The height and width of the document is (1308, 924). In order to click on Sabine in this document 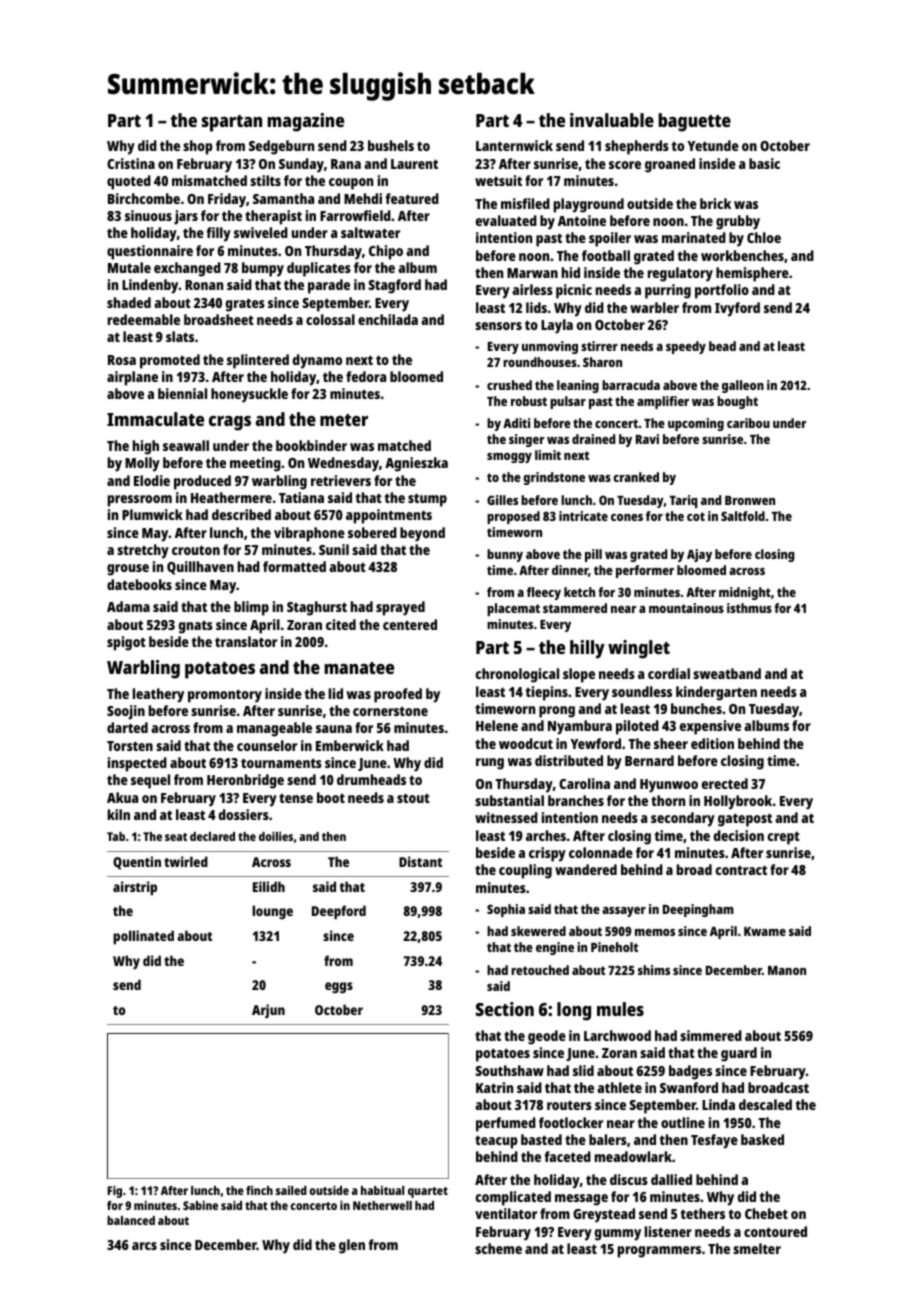, I will do `click(200, 1205)`.
